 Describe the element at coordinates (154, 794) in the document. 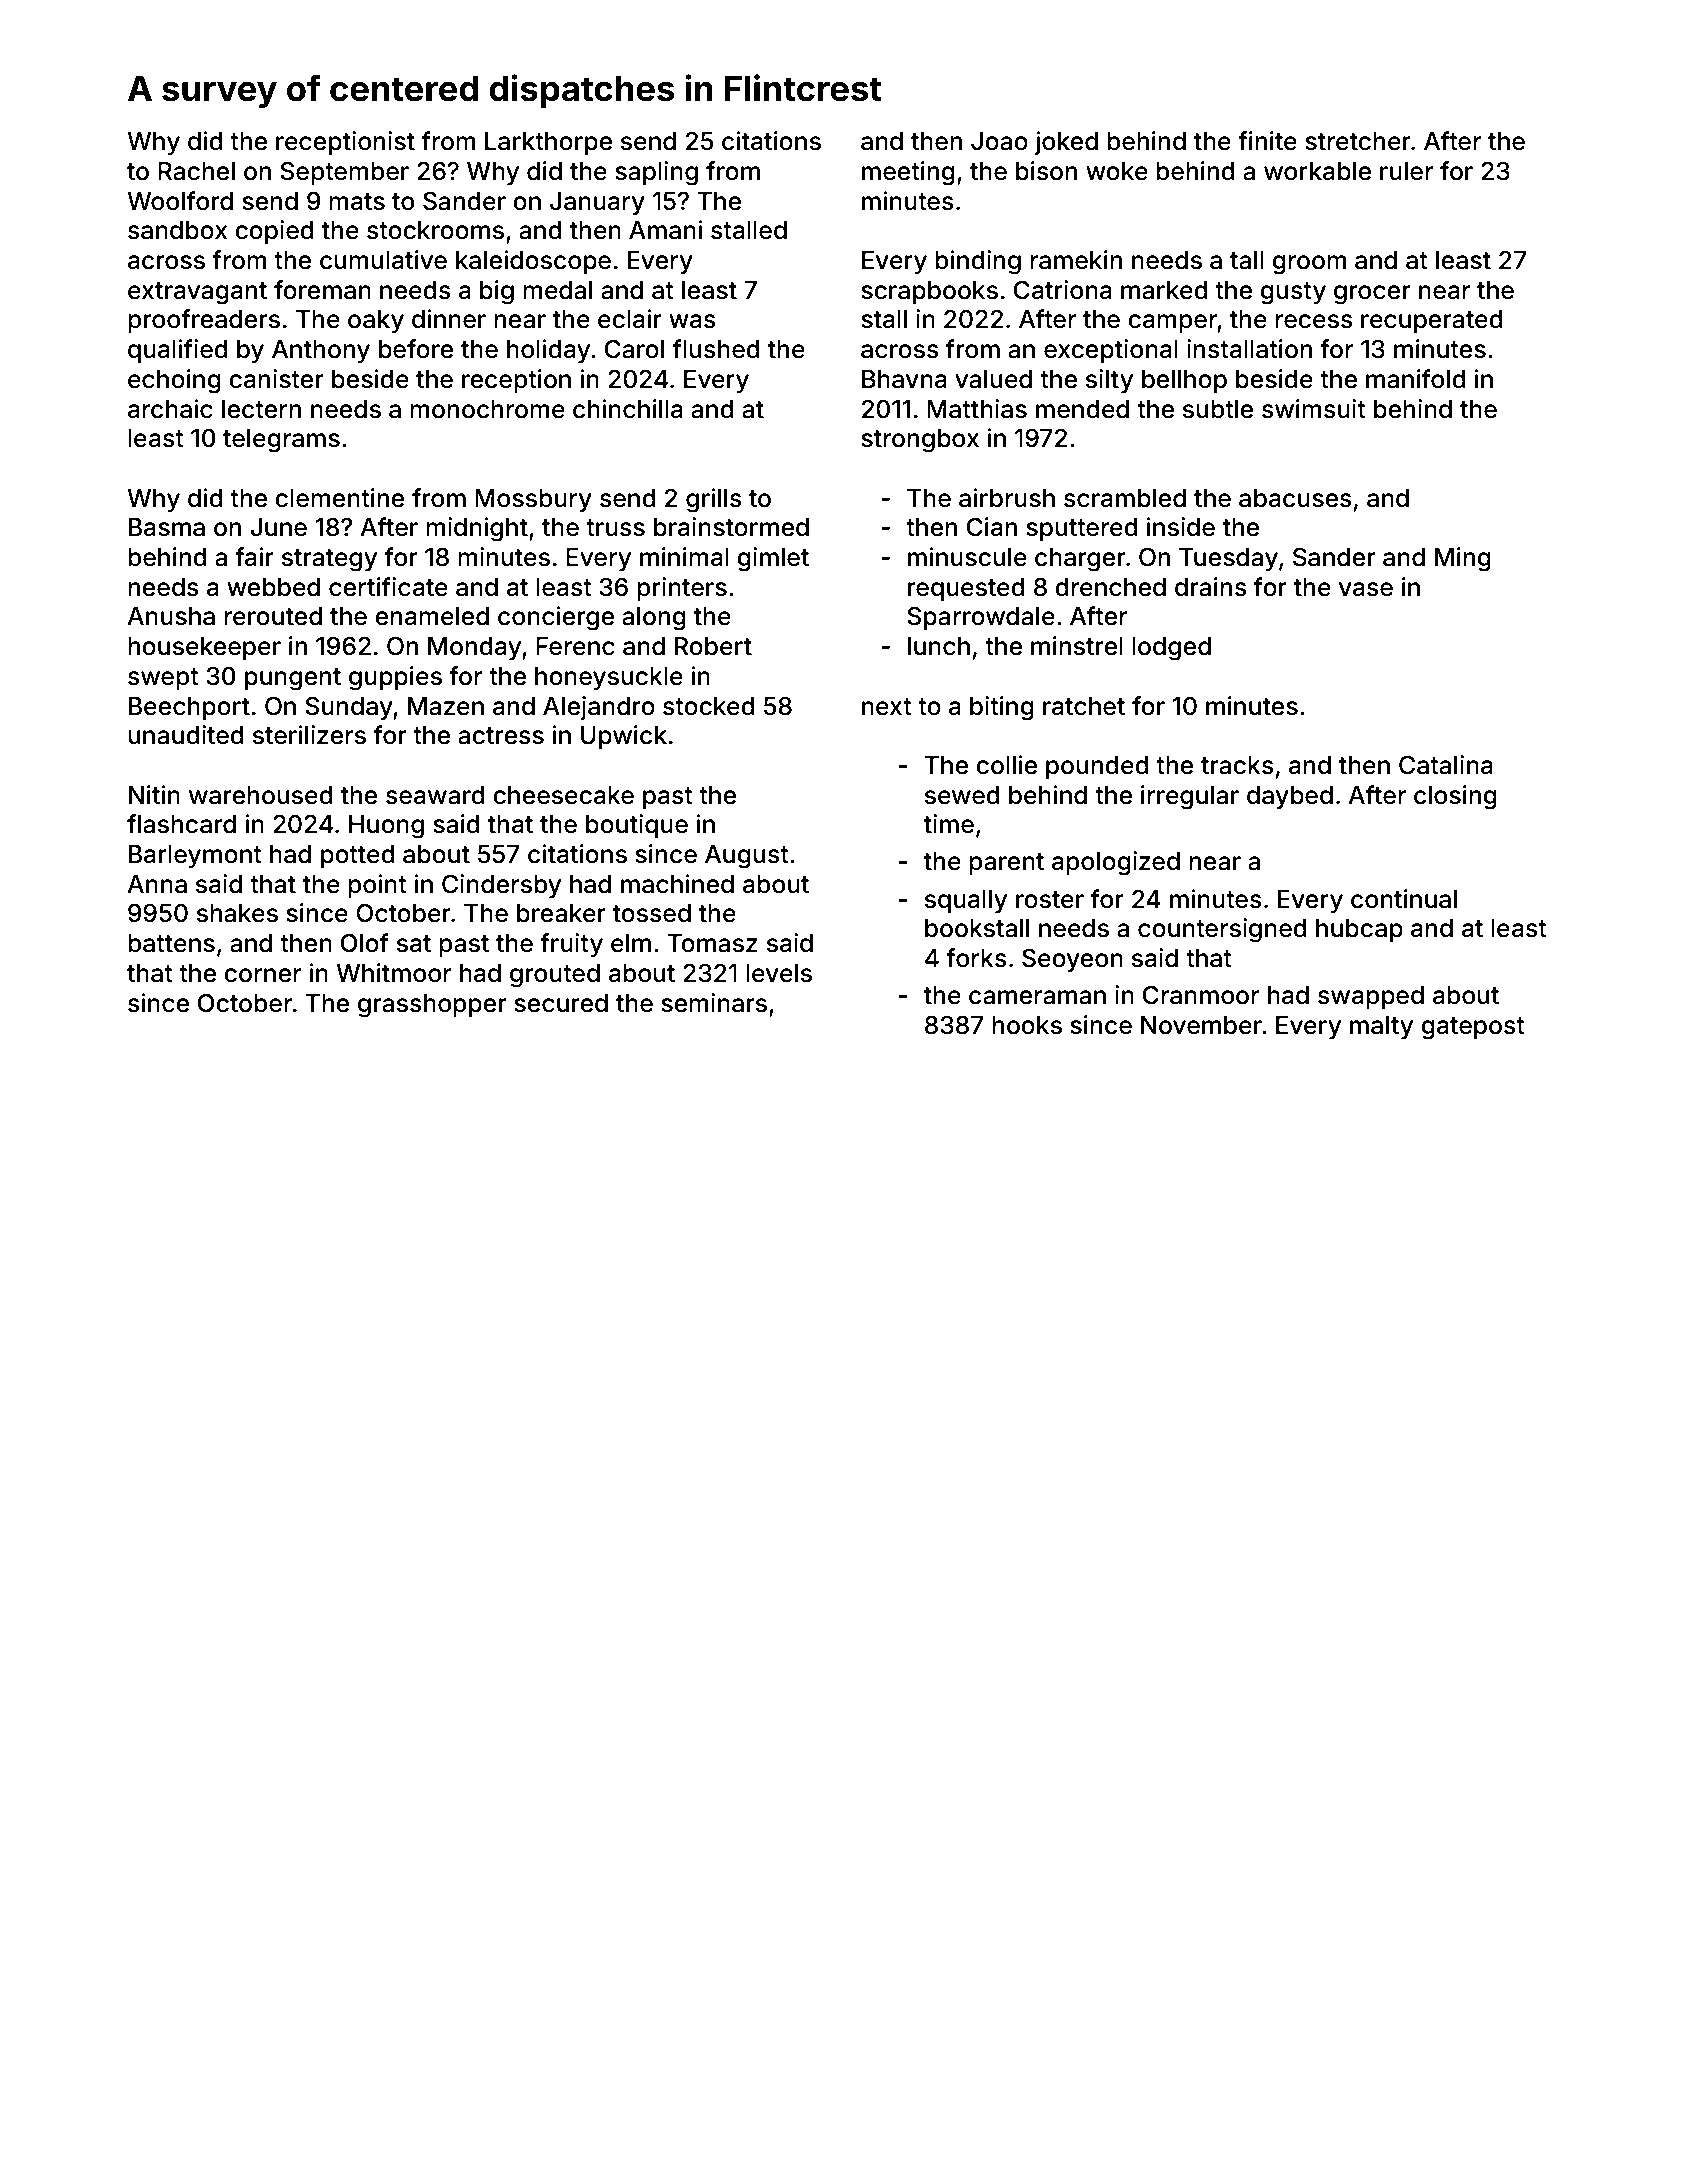

I see `Nitin` at that location.
